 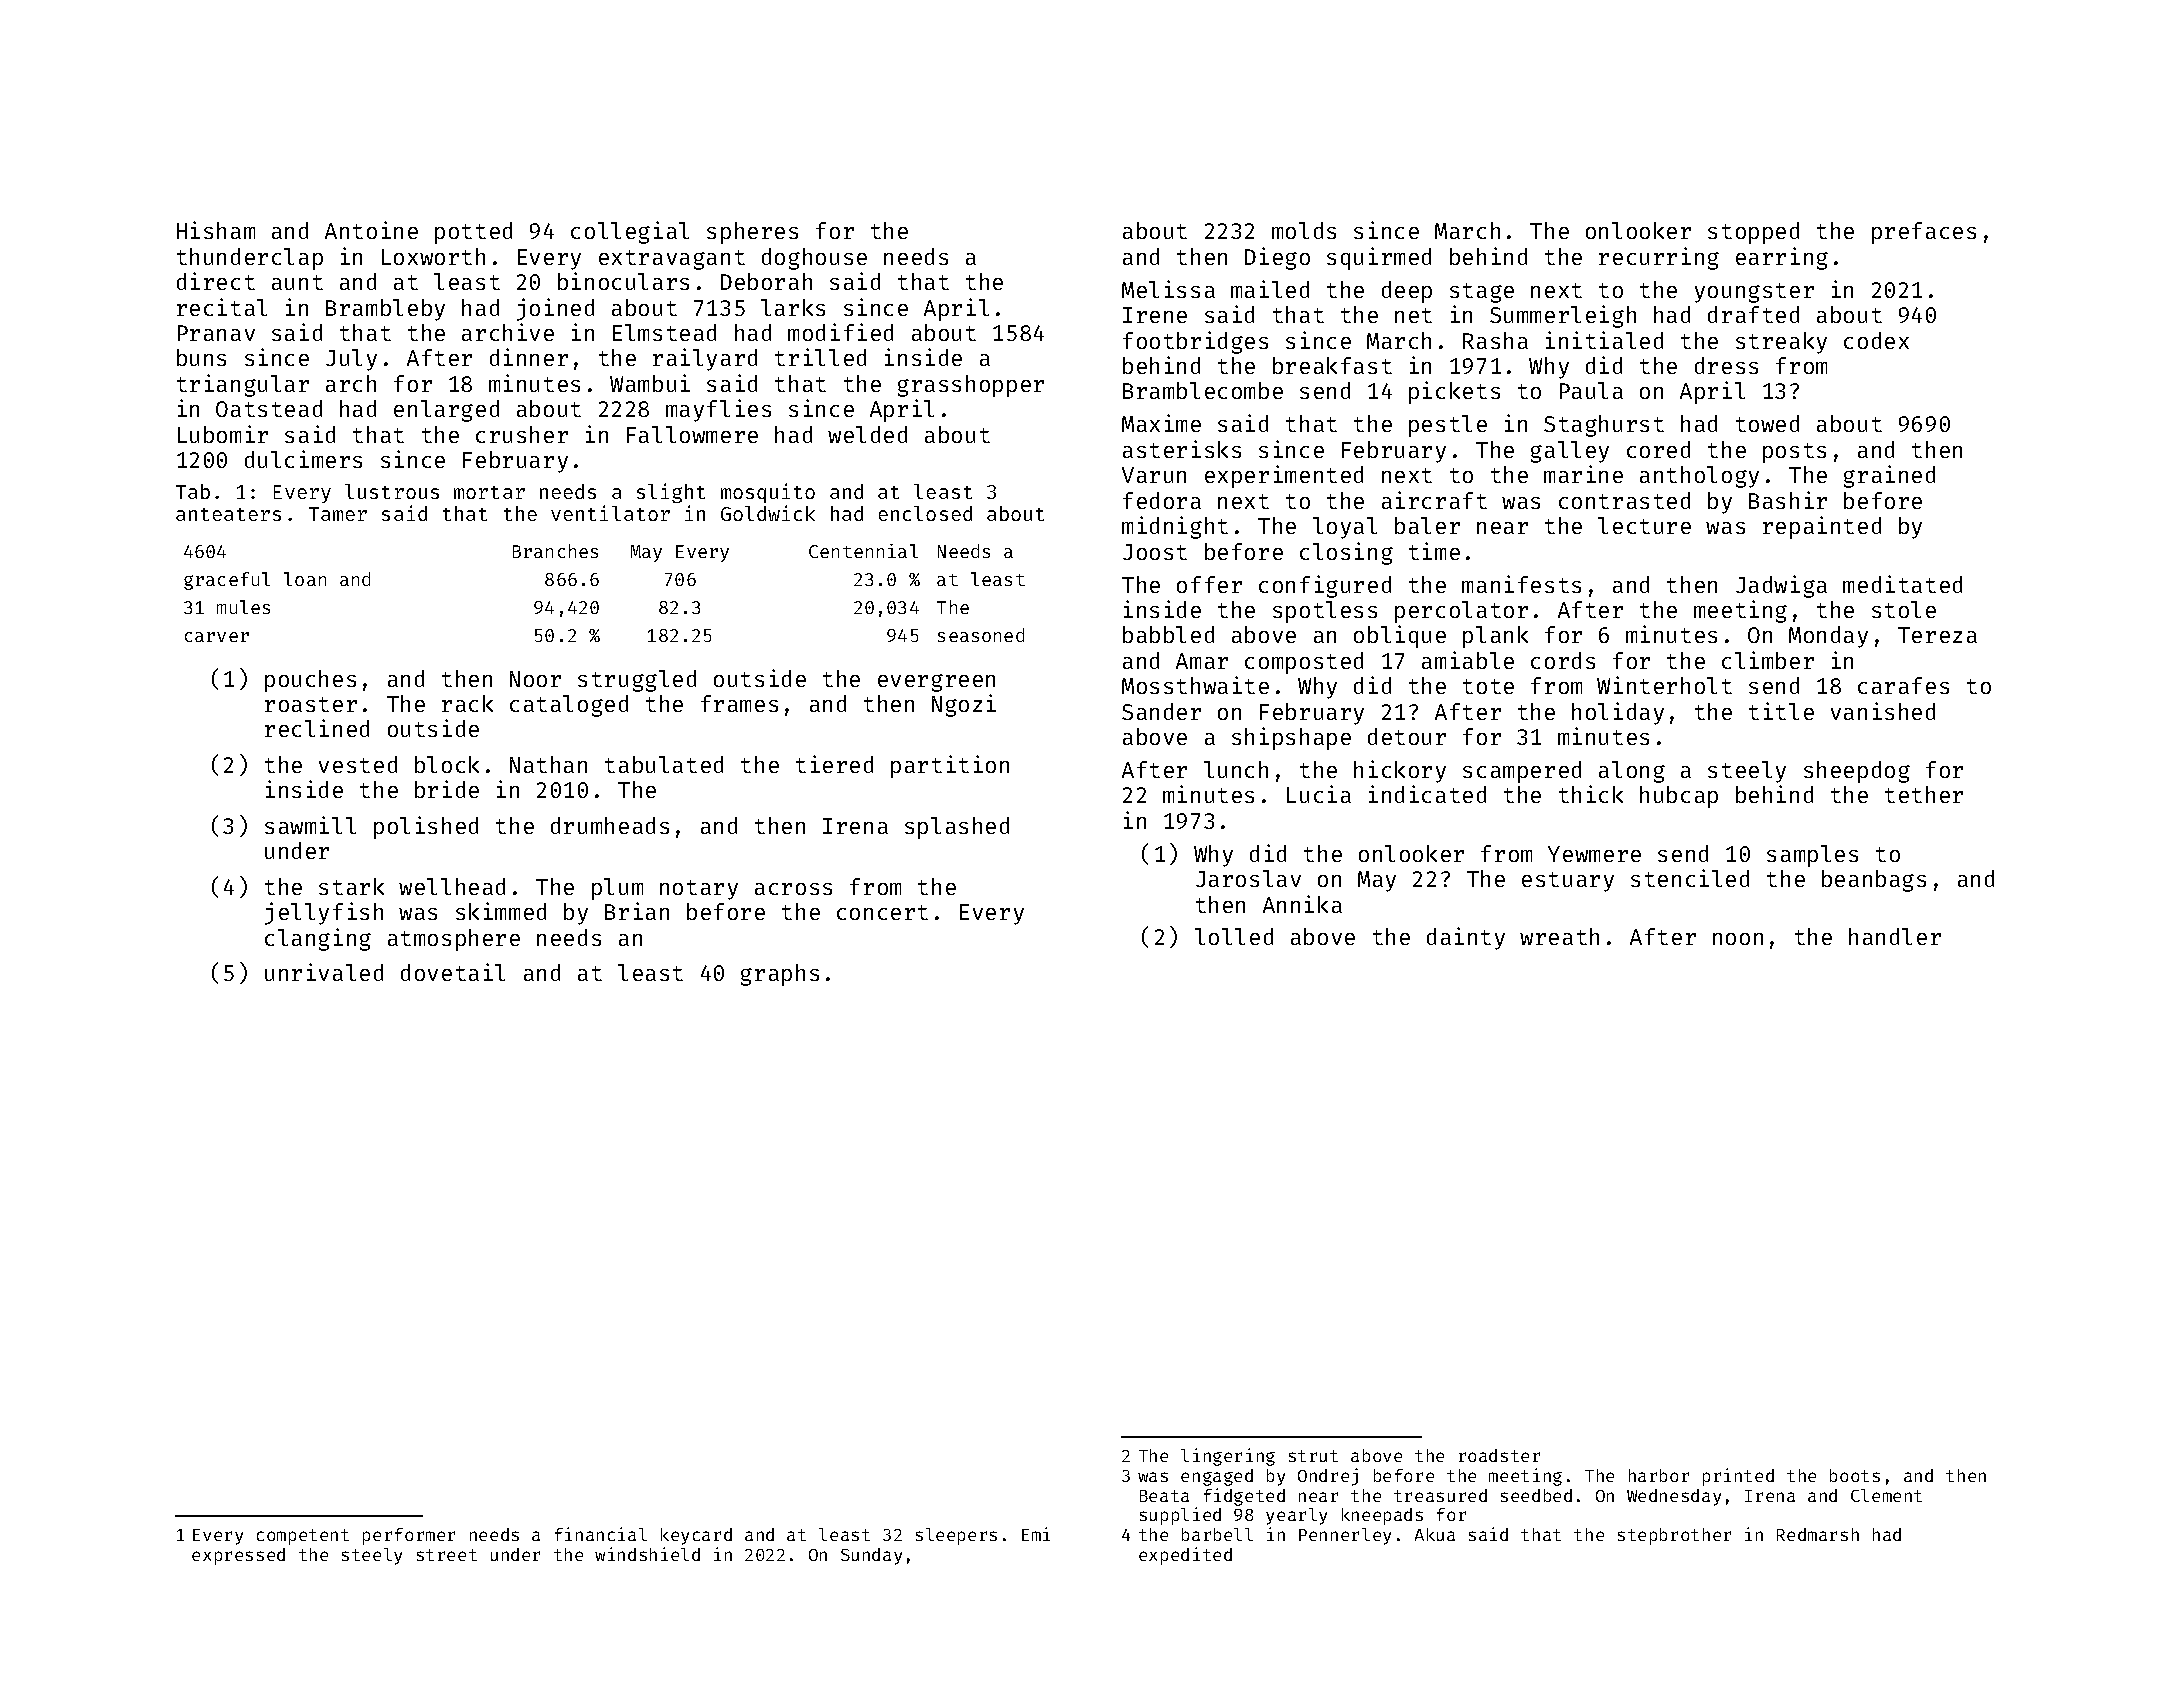 I want to click on scampered, so click(x=1522, y=772).
